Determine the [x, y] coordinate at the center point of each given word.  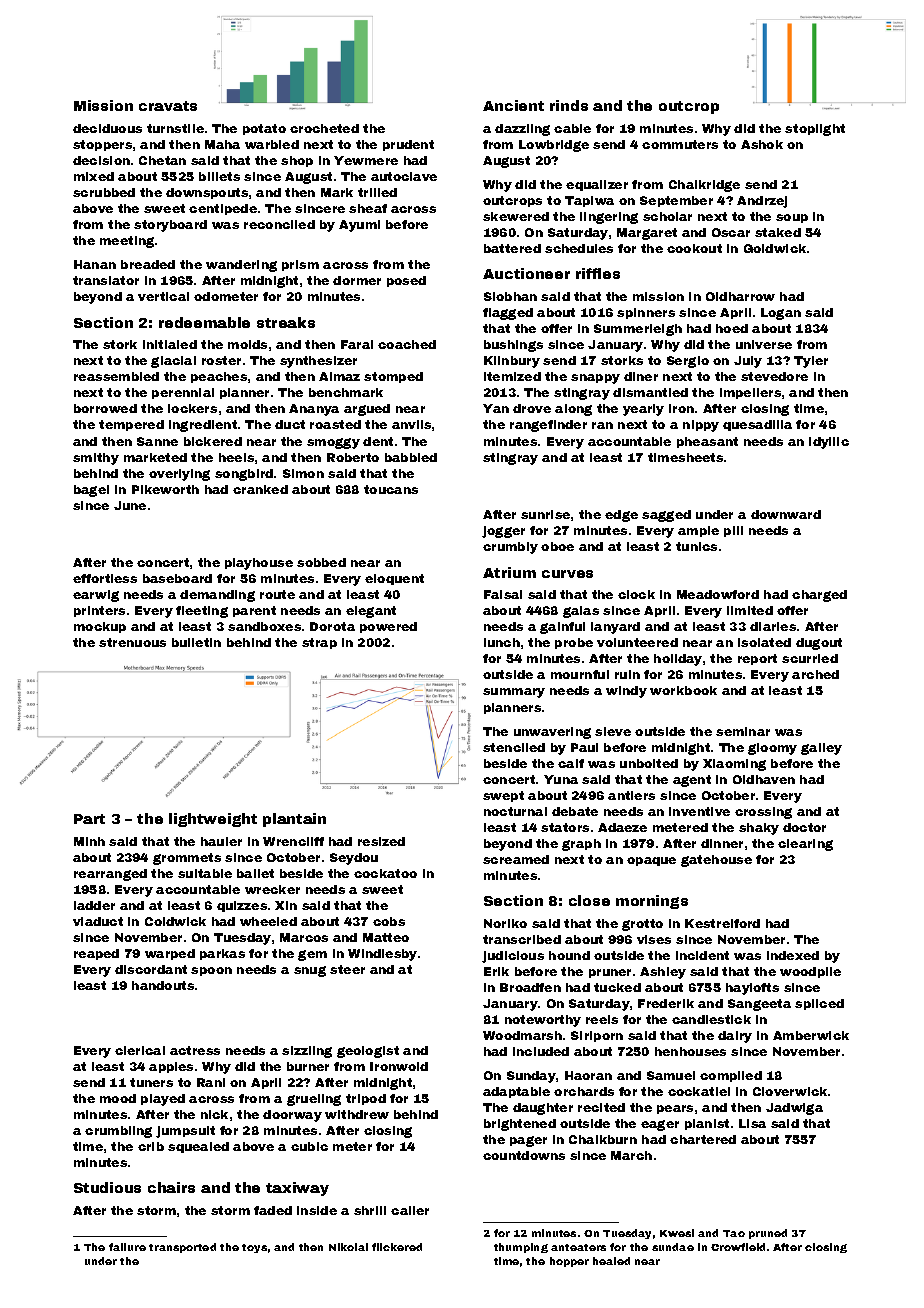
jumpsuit [185, 1132]
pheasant [707, 442]
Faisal [503, 594]
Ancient [513, 105]
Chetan [162, 160]
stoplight [815, 130]
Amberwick [811, 1035]
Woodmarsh [522, 1035]
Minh [89, 841]
